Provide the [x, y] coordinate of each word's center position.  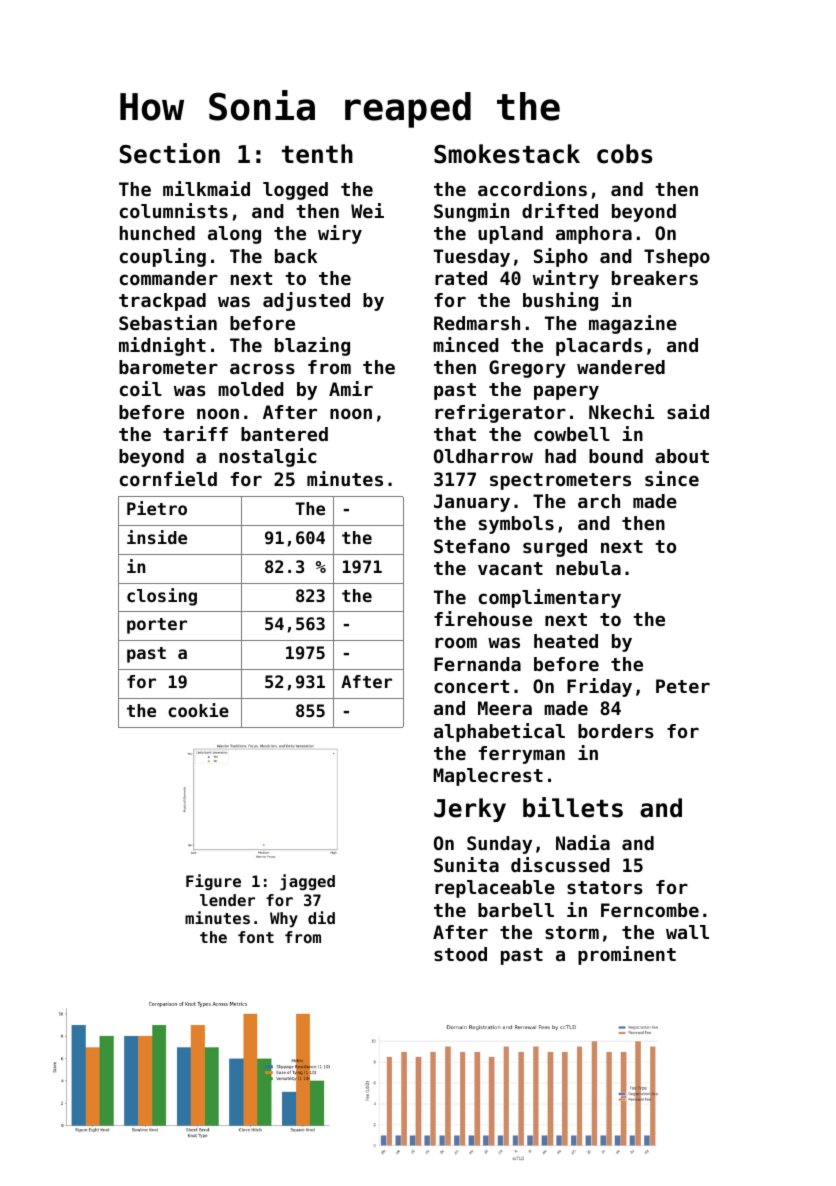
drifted [560, 210]
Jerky [470, 810]
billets [573, 807]
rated [461, 278]
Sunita [466, 864]
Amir [351, 388]
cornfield [168, 478]
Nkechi [621, 411]
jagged [307, 882]
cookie [198, 710]
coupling [163, 257]
